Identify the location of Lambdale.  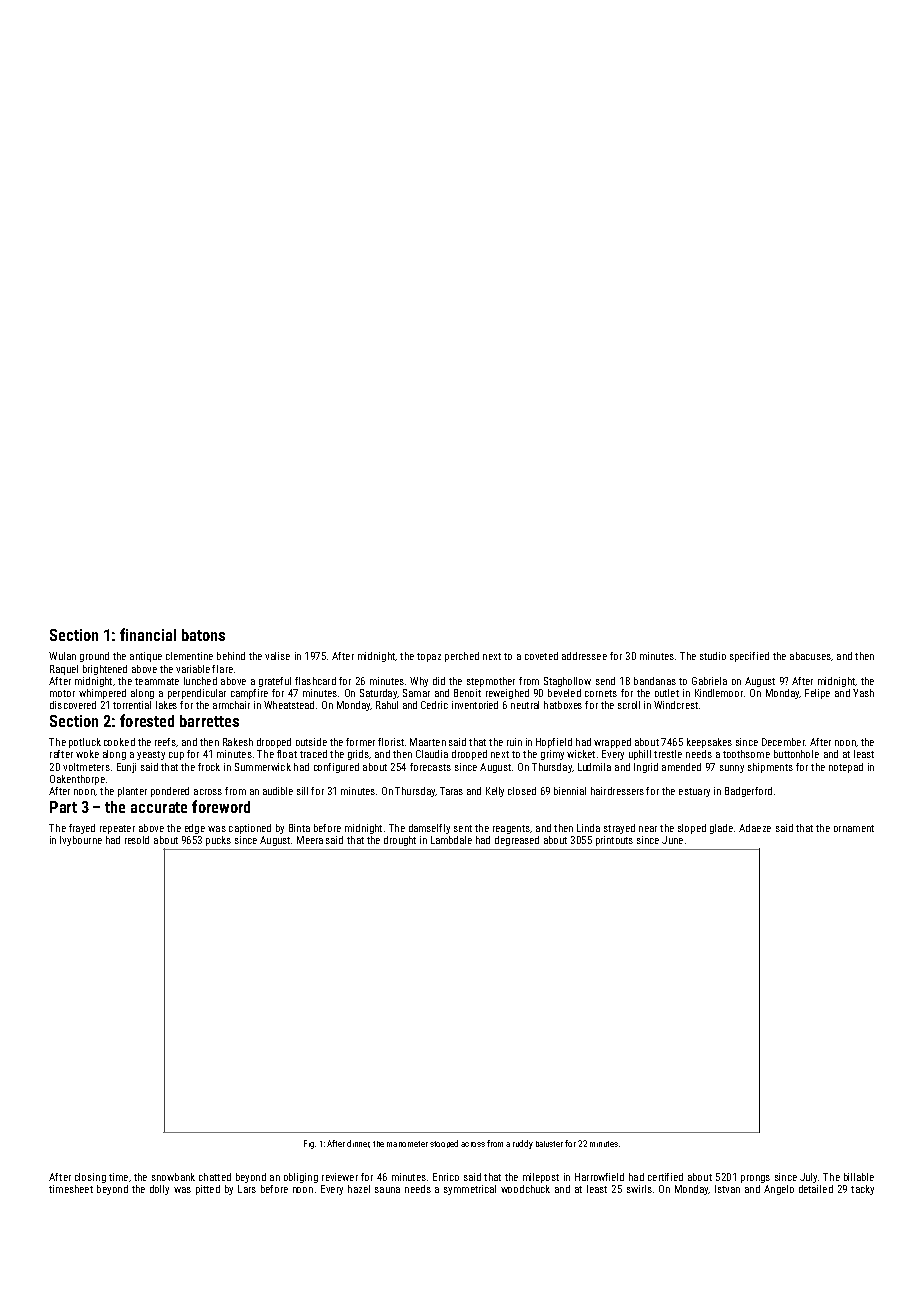
(451, 840).
